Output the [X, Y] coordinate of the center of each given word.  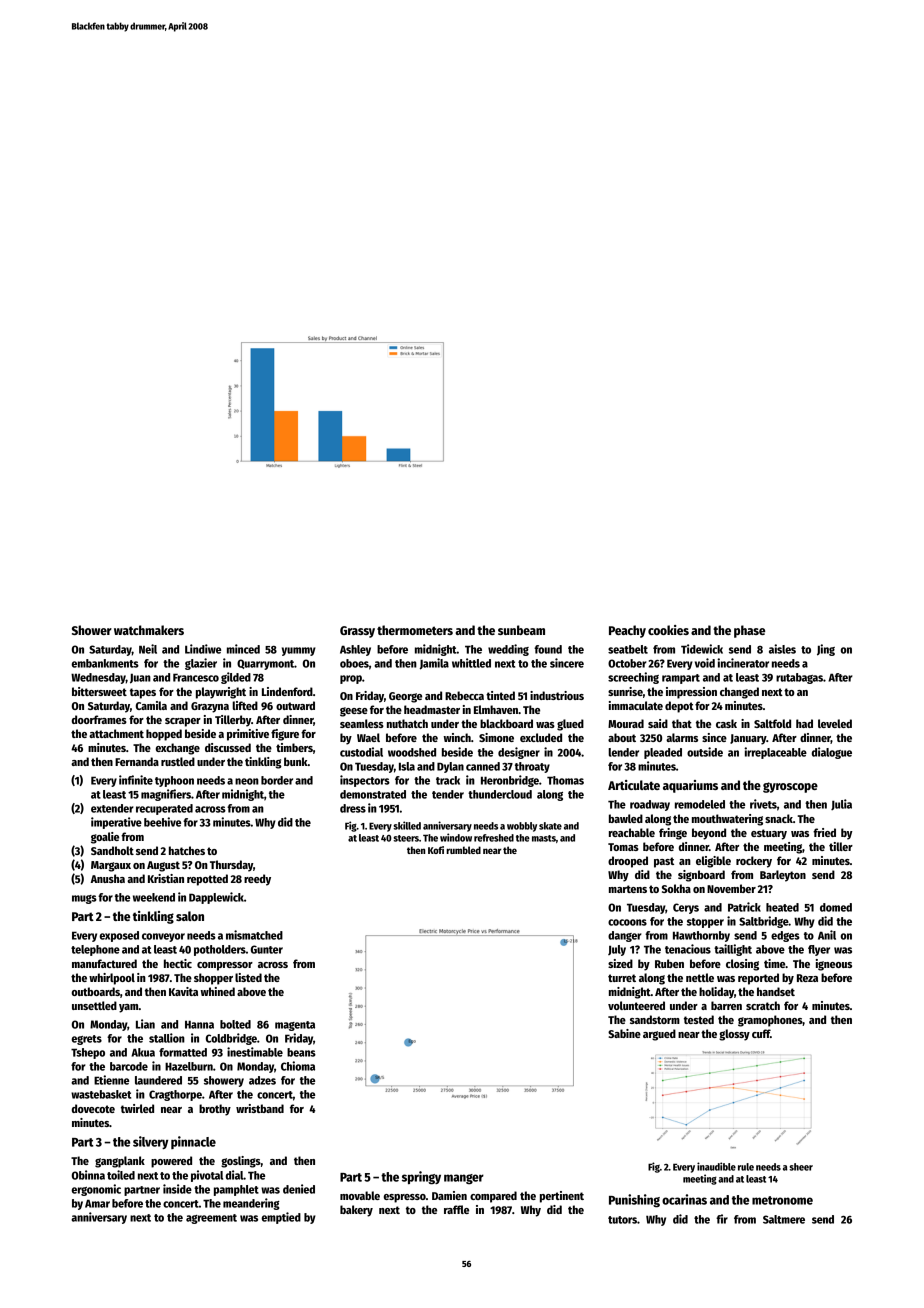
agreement [211, 1219]
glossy [734, 1035]
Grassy [357, 632]
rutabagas [799, 678]
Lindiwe [203, 649]
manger [464, 1179]
